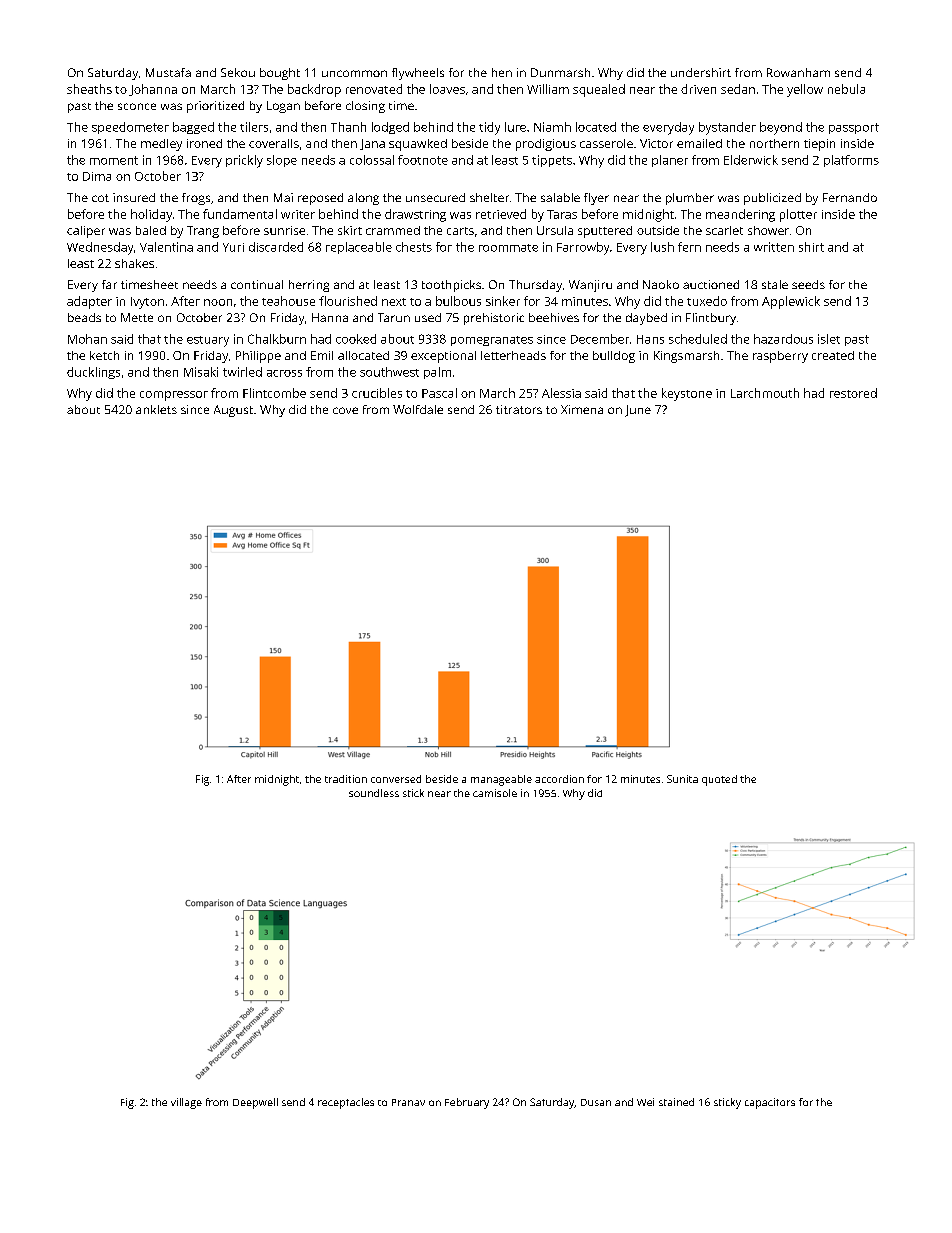 The image size is (952, 1233). I want to click on beads, so click(84, 317).
